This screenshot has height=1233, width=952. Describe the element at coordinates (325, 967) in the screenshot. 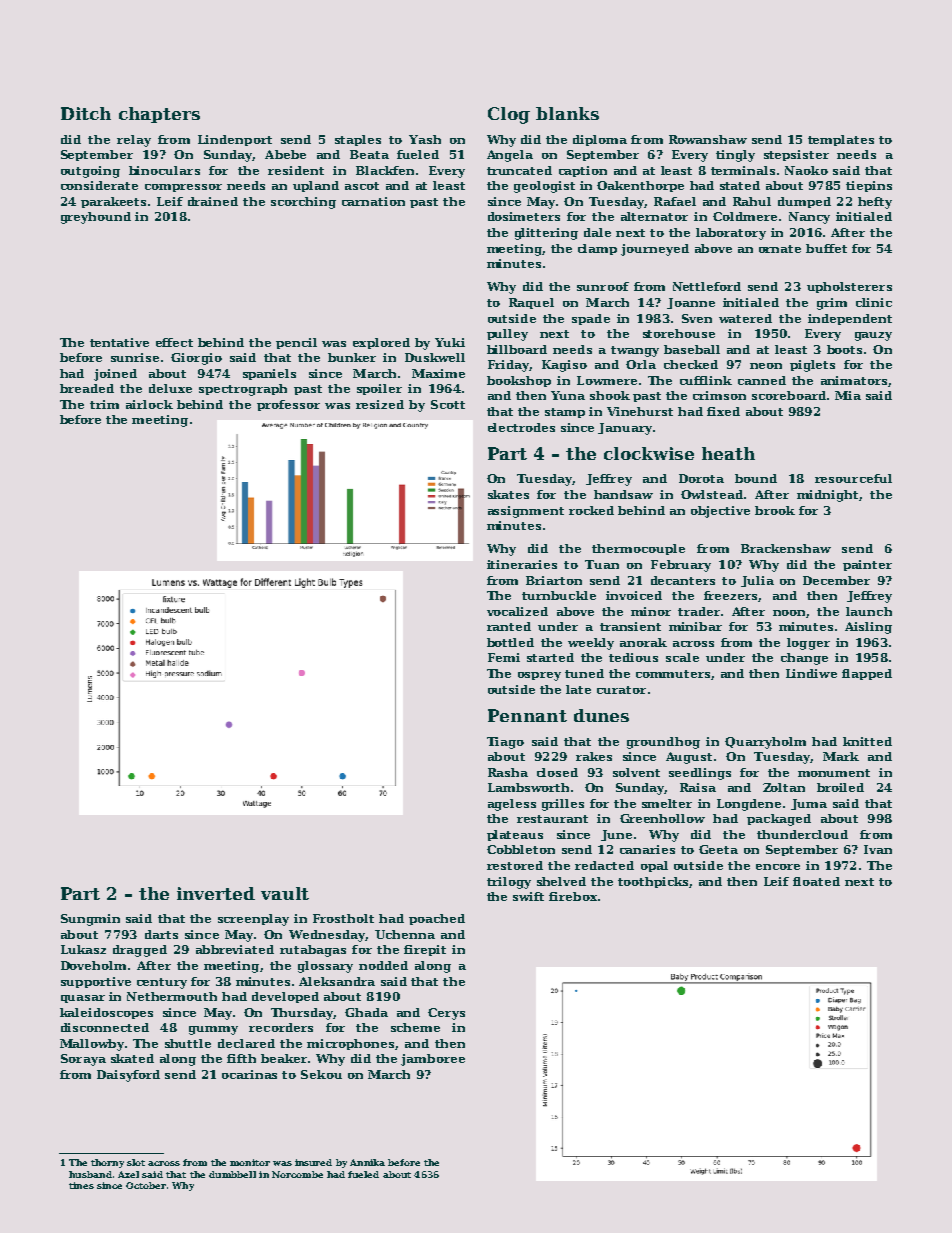

I see `glossary` at that location.
